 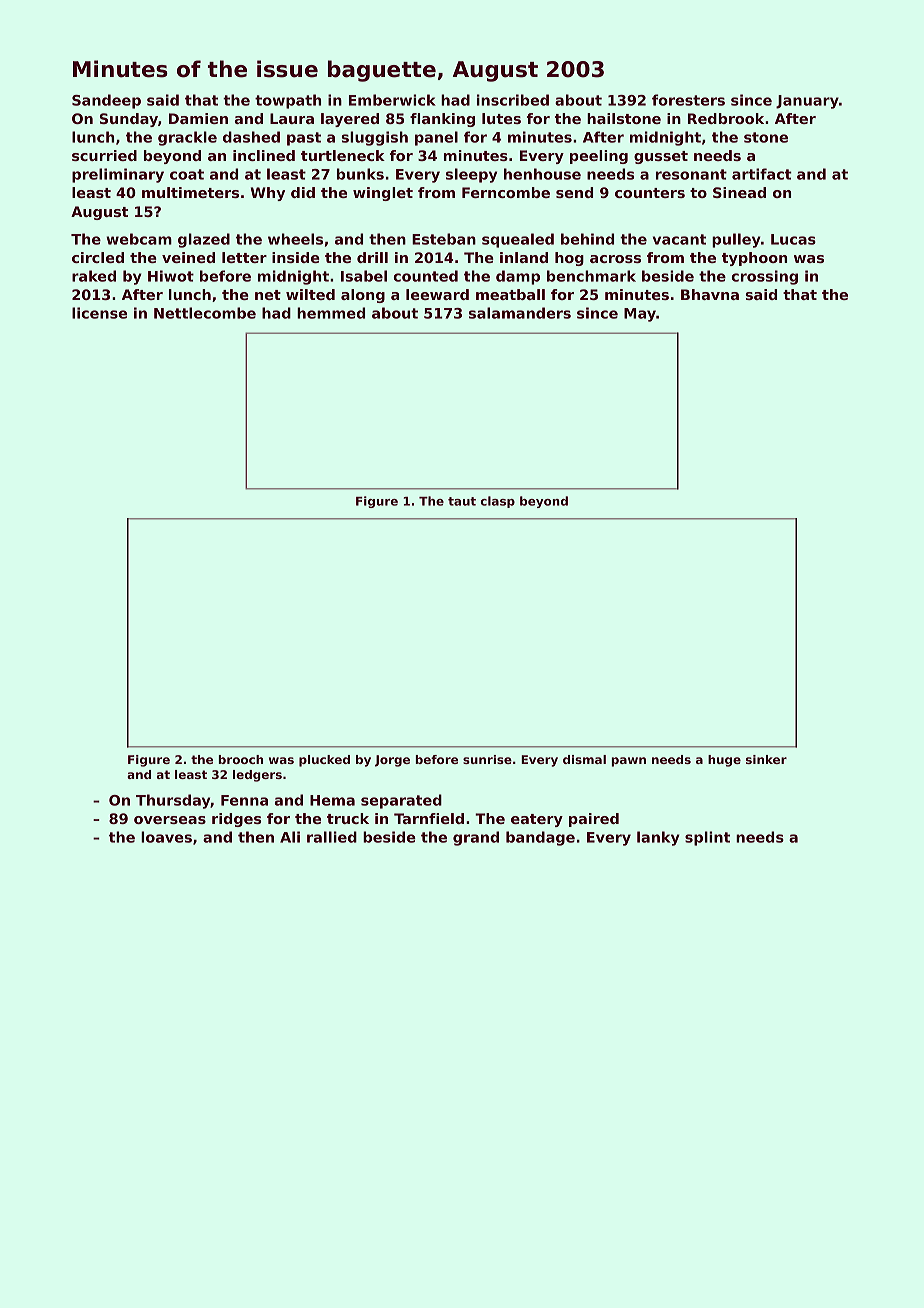 What do you see at coordinates (236, 820) in the screenshot?
I see `ridges` at bounding box center [236, 820].
